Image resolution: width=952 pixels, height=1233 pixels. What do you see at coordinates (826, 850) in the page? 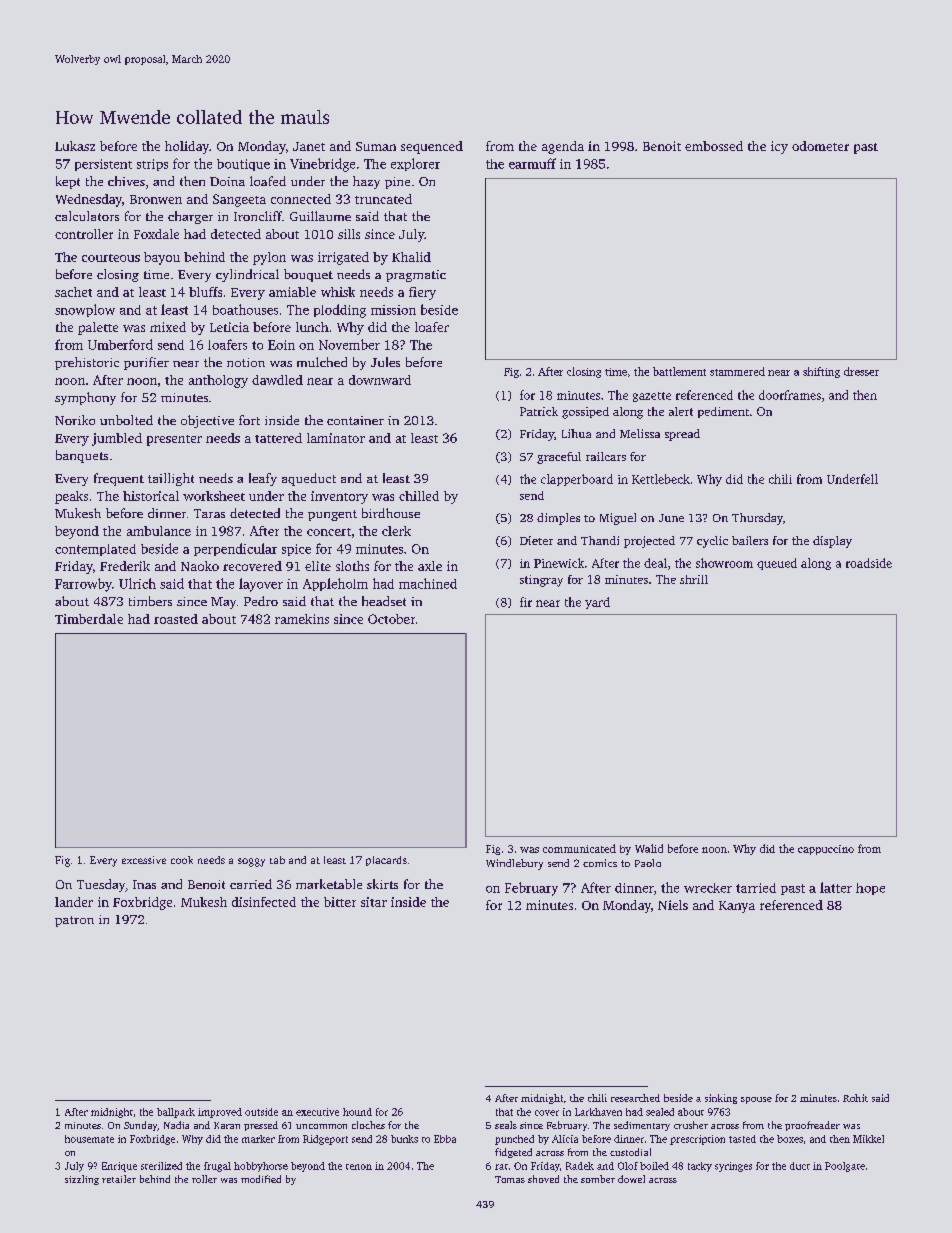
I see `cappuccino` at bounding box center [826, 850].
